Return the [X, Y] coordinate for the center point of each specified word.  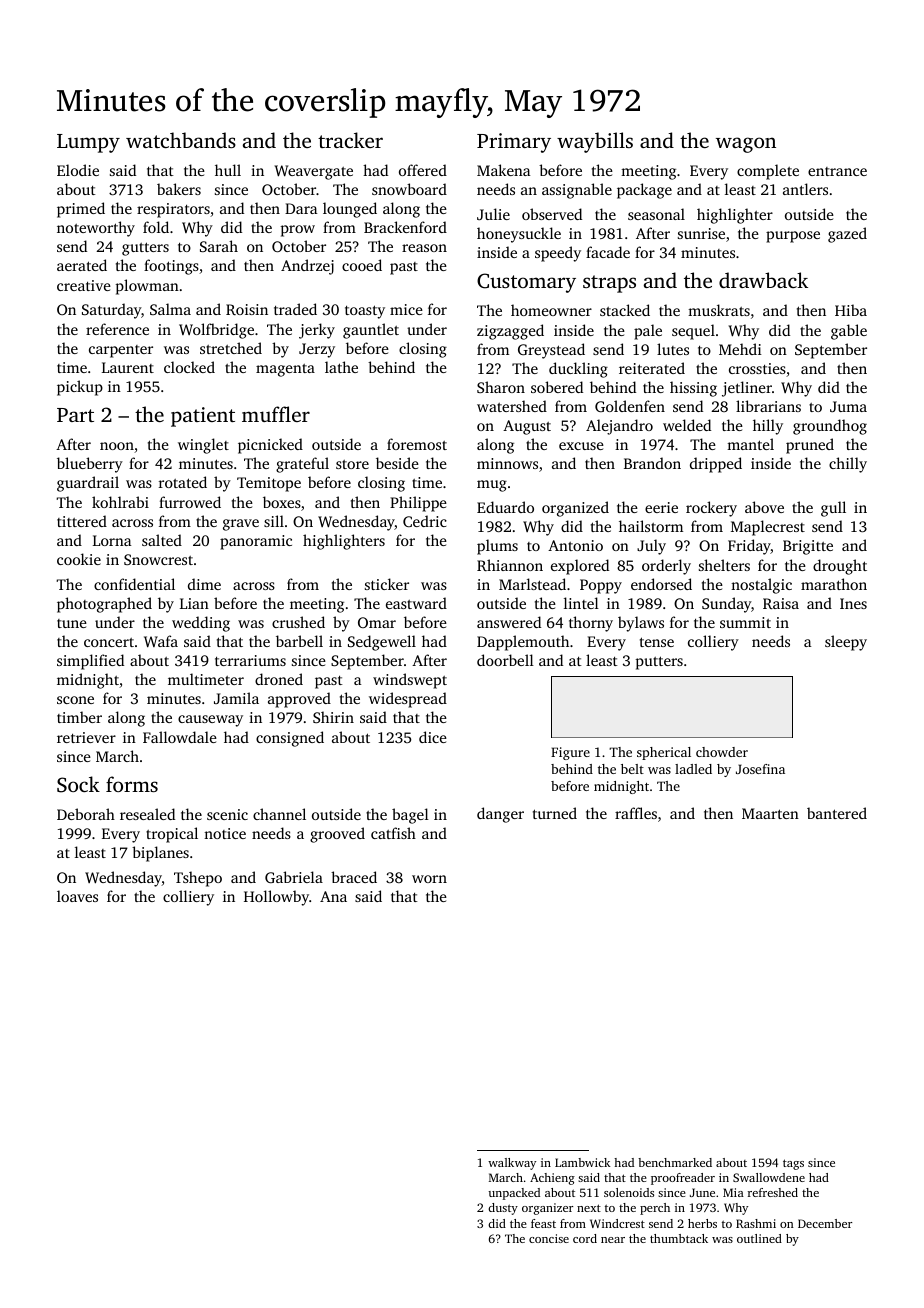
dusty [503, 1209]
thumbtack [679, 1238]
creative [84, 285]
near [613, 1240]
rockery [711, 509]
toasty [365, 312]
